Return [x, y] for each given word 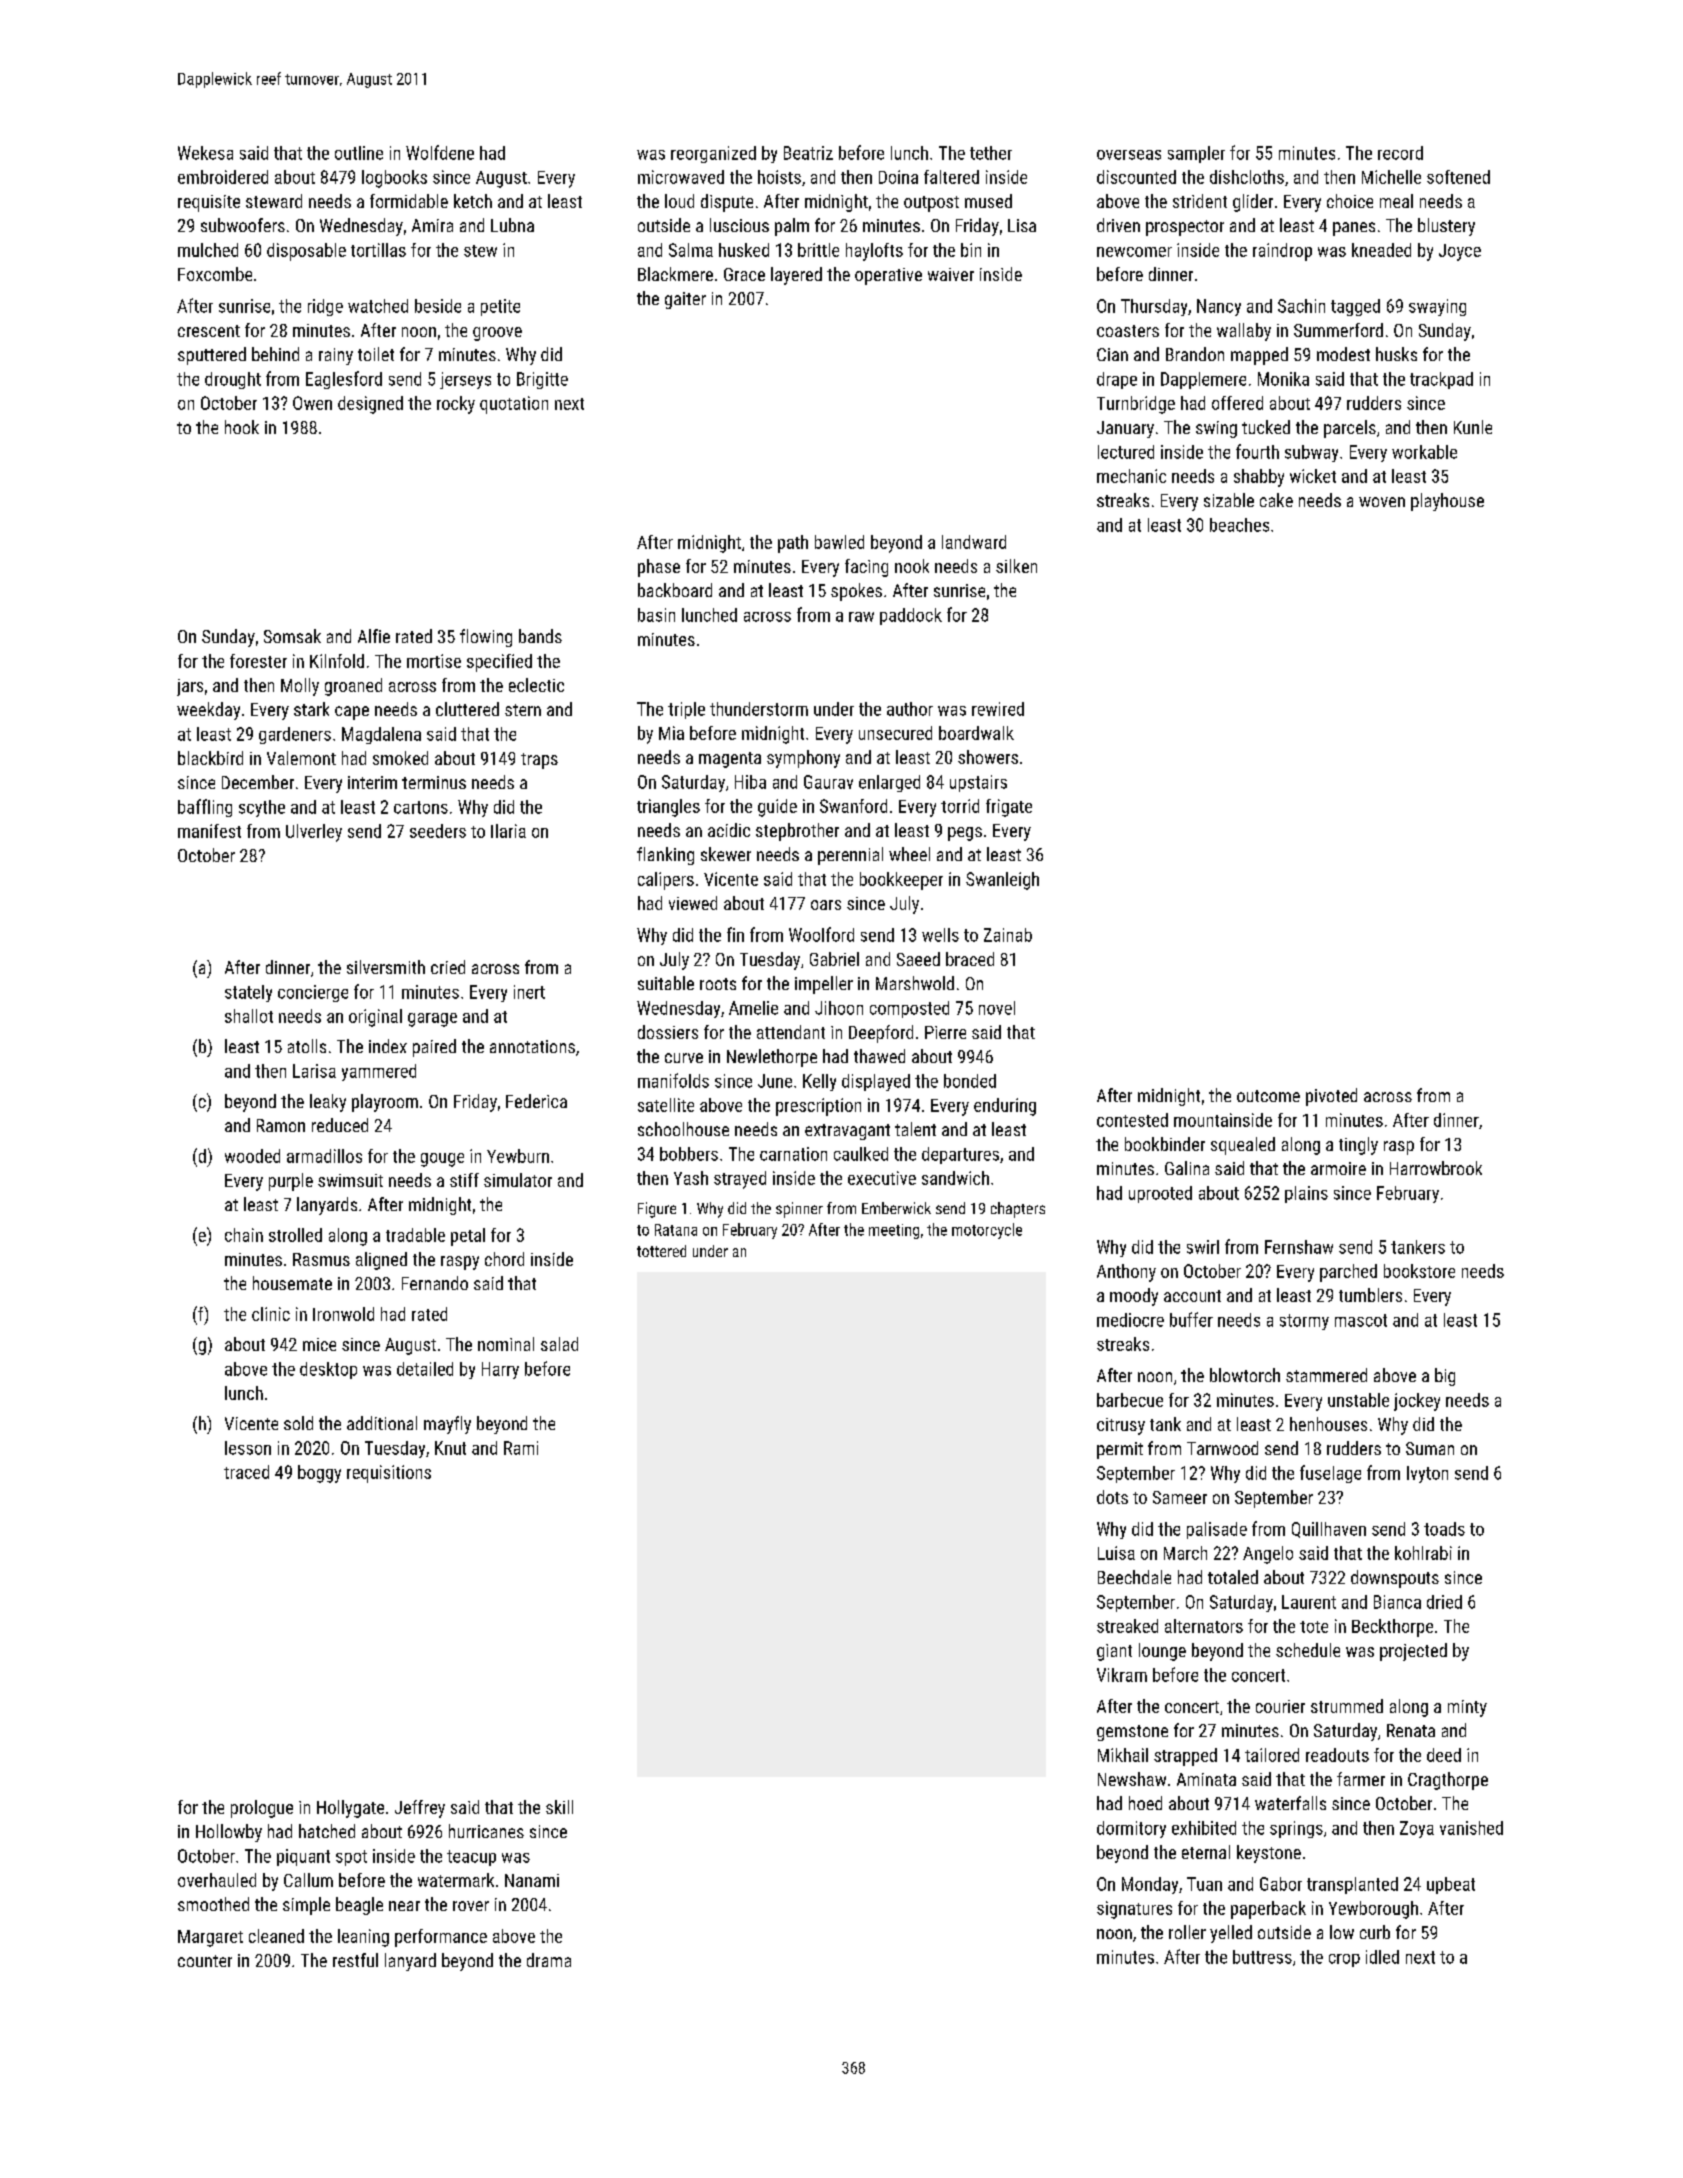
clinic [271, 1314]
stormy [1304, 1322]
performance [441, 1938]
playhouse [1447, 502]
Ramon [281, 1125]
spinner [799, 1210]
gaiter [685, 300]
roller [1187, 1932]
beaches [1239, 525]
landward [974, 542]
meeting [894, 1231]
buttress [1262, 1957]
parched [1348, 1273]
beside [438, 306]
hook [242, 427]
